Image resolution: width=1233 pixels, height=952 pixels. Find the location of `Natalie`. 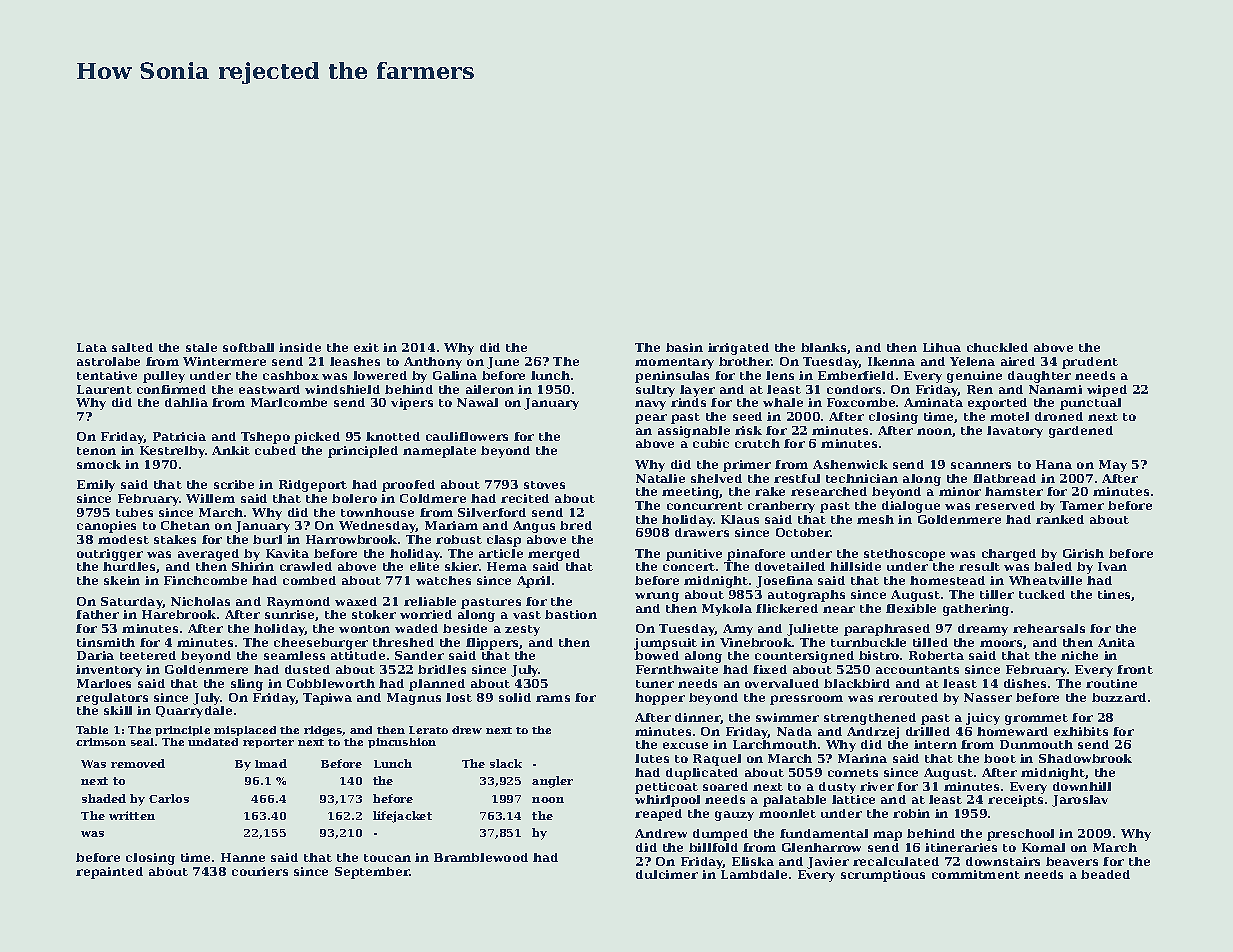

Natalie is located at coordinates (660, 478).
